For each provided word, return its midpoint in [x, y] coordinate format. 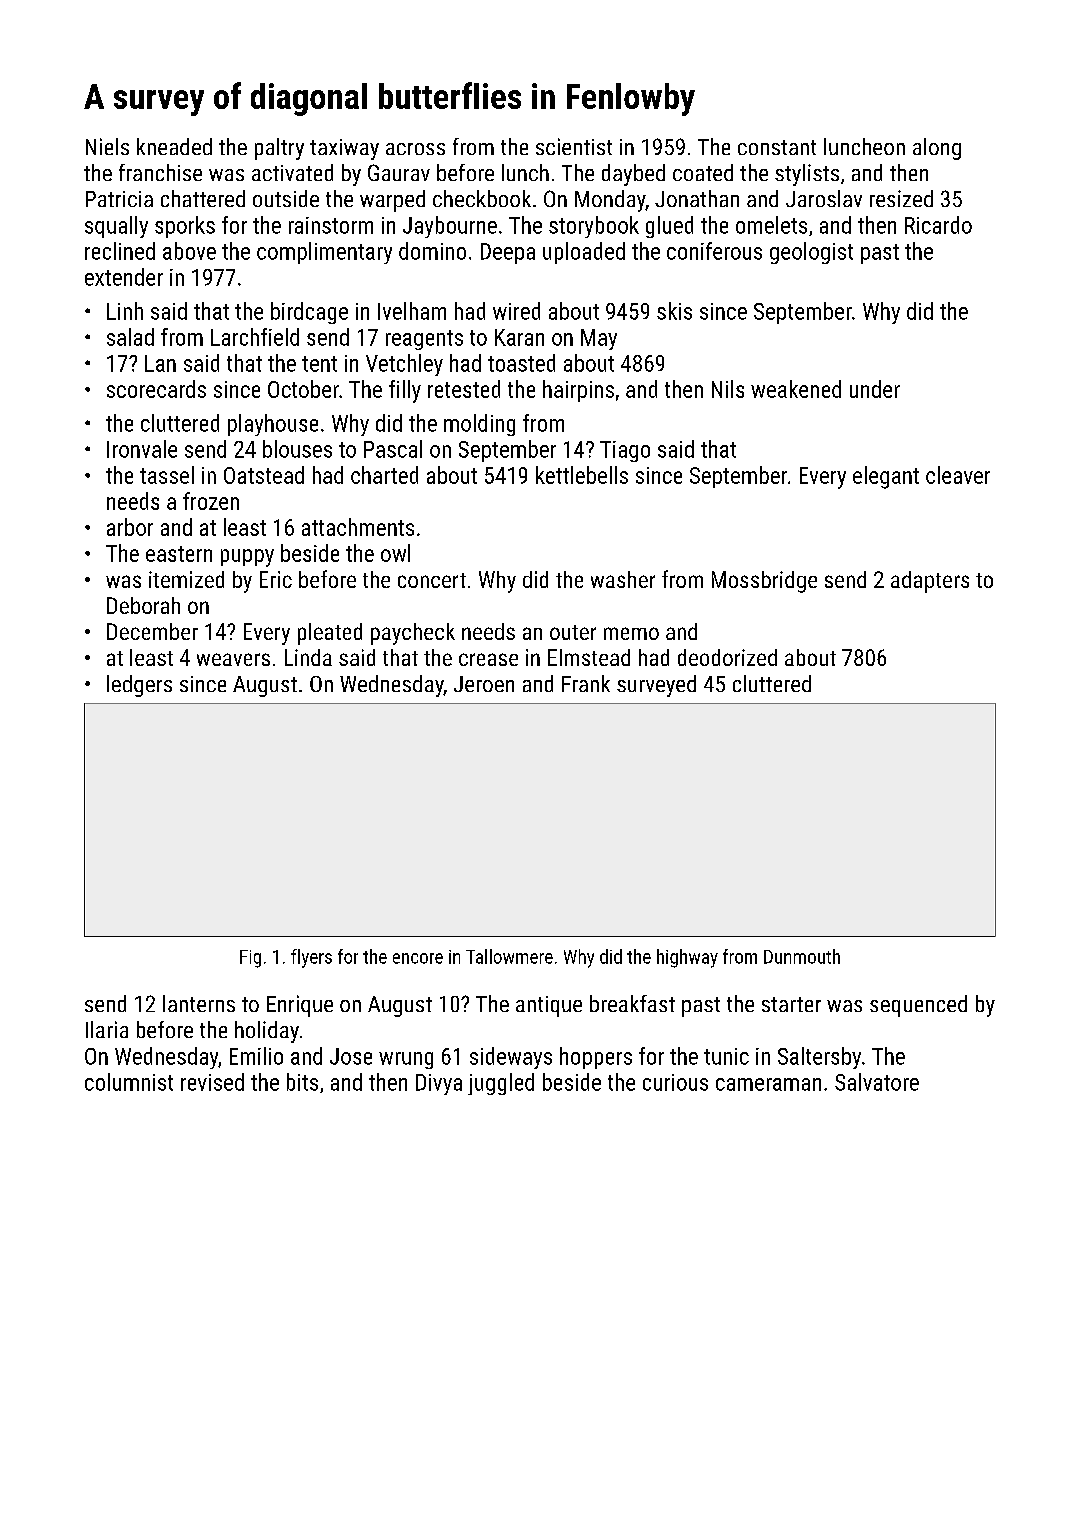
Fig [250, 959]
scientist [574, 146]
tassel [167, 475]
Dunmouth [802, 956]
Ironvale [142, 449]
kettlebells [582, 475]
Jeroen [484, 684]
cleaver [958, 475]
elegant [886, 477]
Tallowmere [509, 956]
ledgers [139, 686]
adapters [930, 582]
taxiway [344, 149]
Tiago [625, 451]
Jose [351, 1056]
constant [777, 147]
